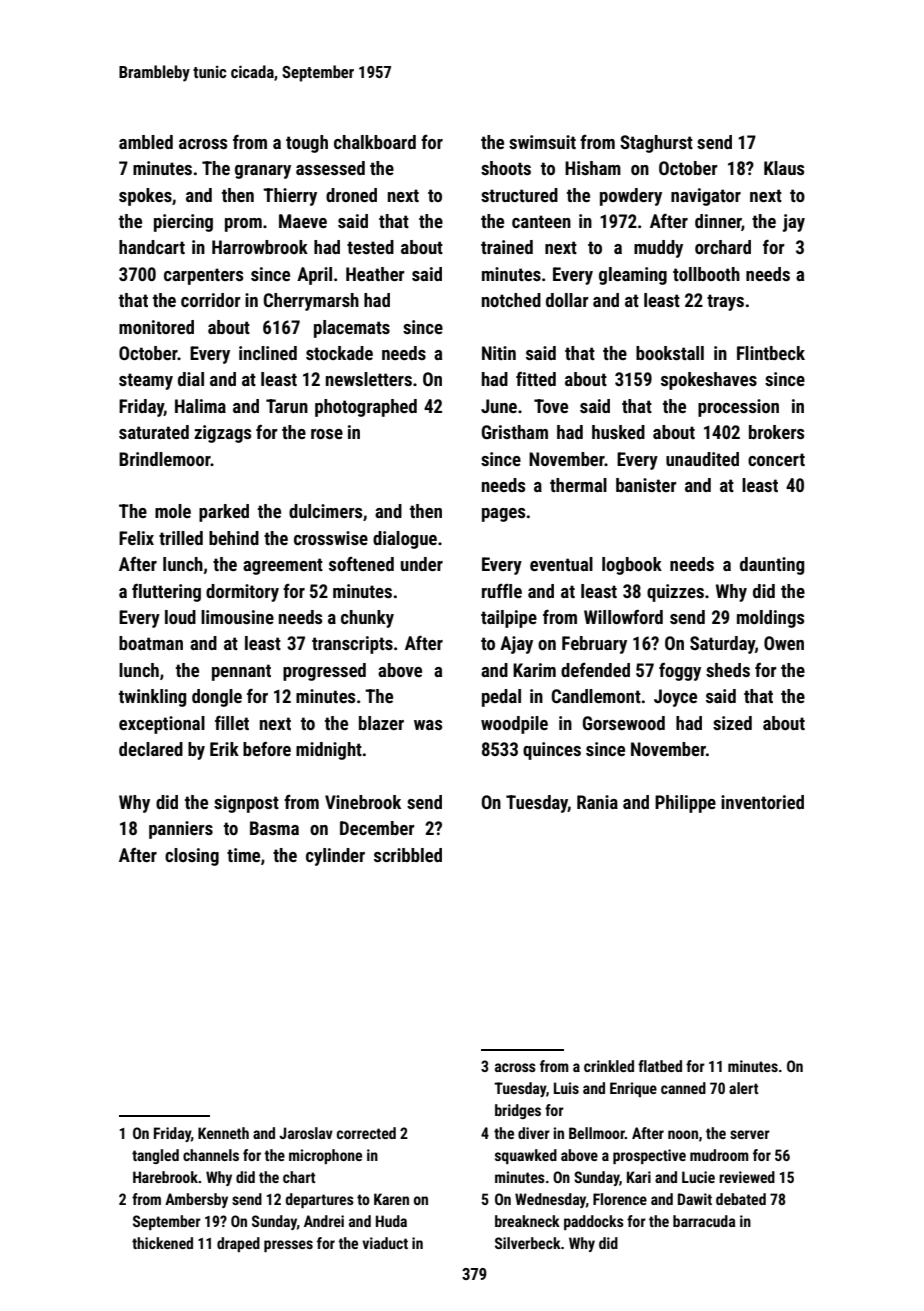 This screenshot has width=924, height=1311. What do you see at coordinates (200, 406) in the screenshot?
I see `Halima` at bounding box center [200, 406].
